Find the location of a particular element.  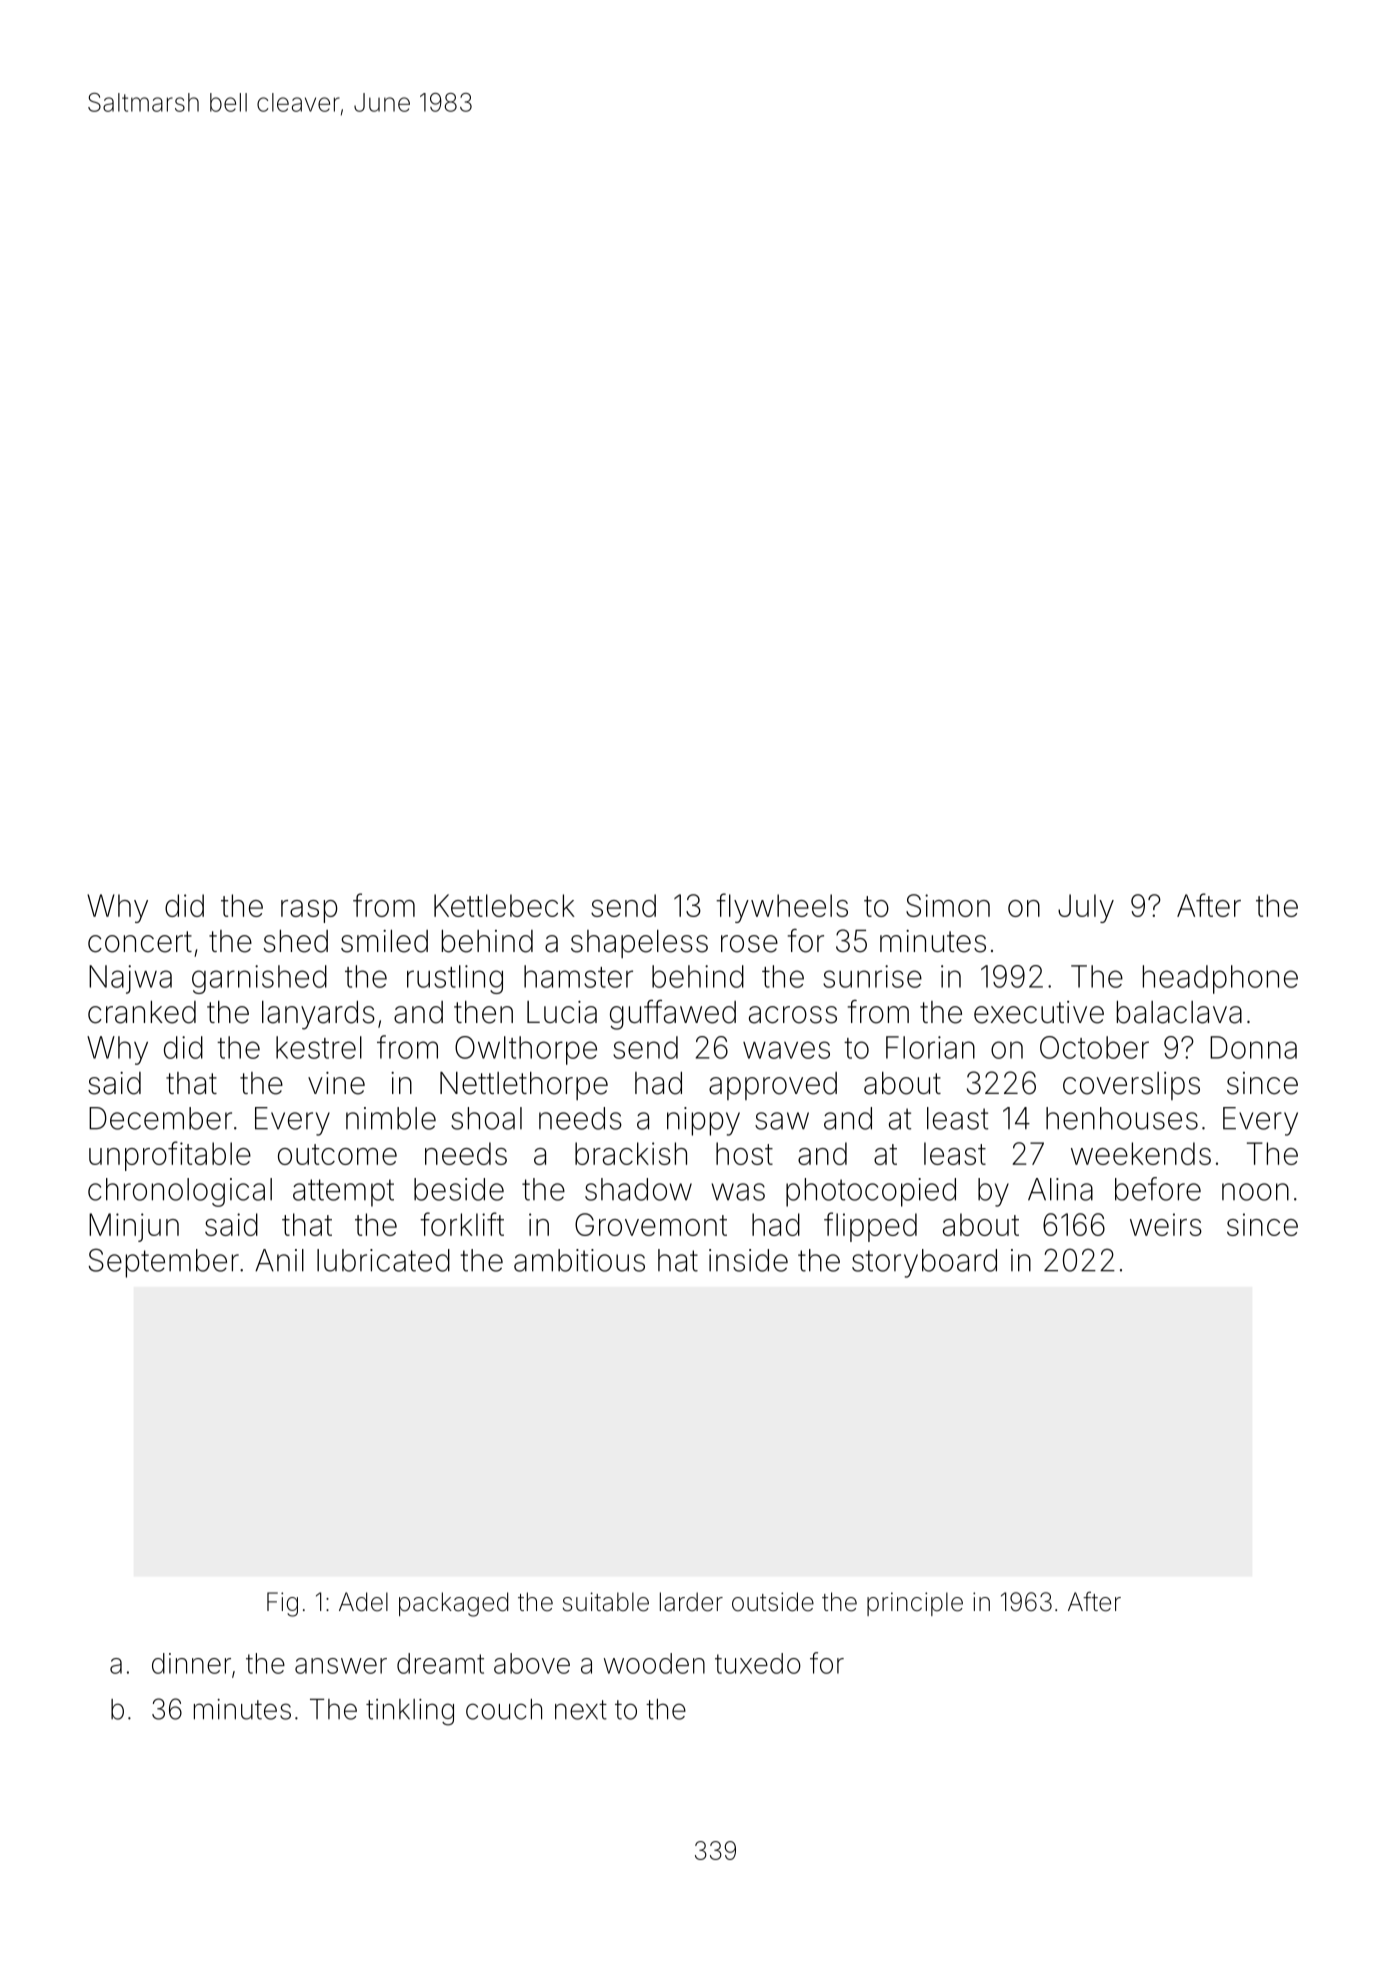

principle is located at coordinates (915, 1604).
